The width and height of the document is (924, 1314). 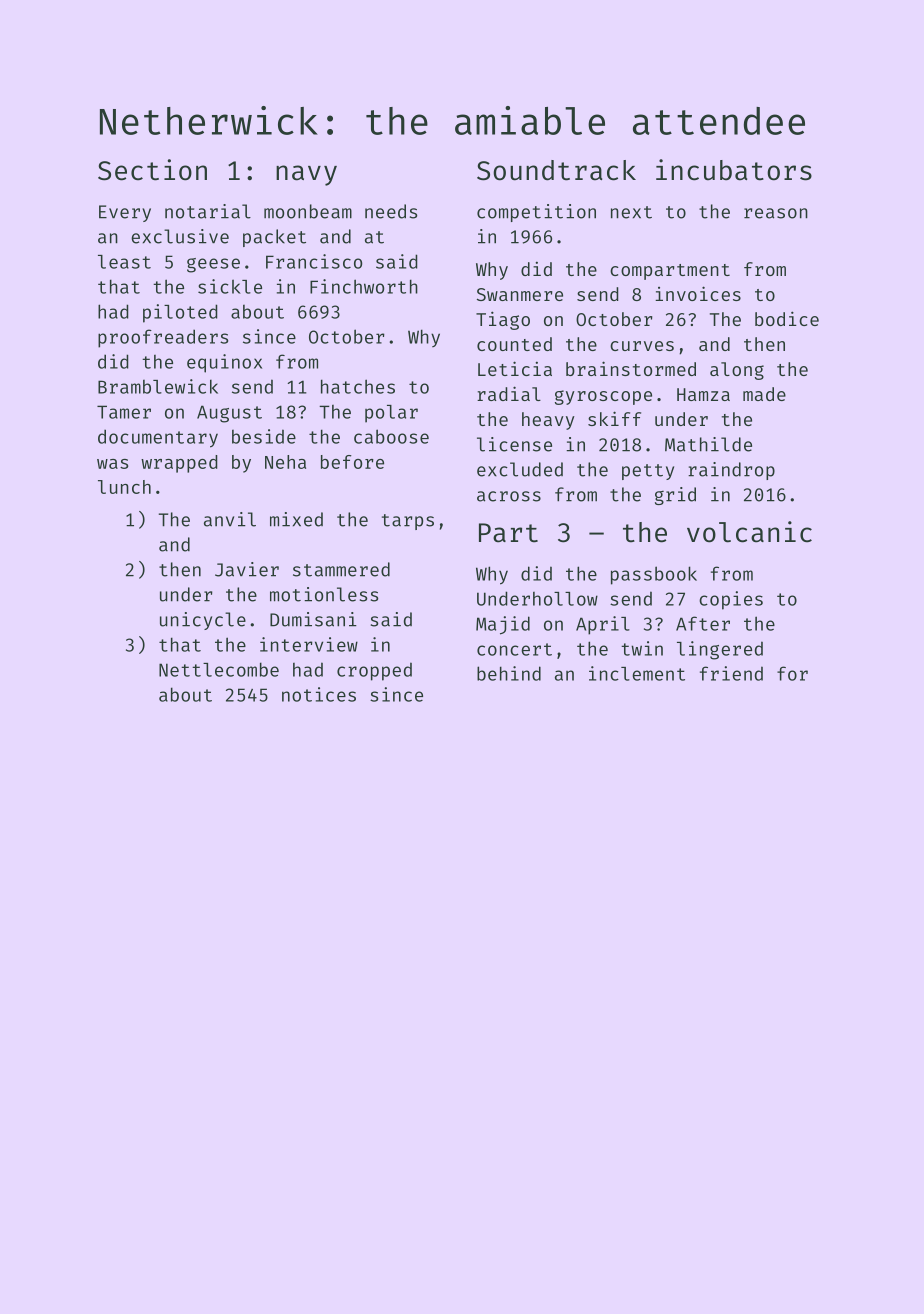 What do you see at coordinates (737, 371) in the document?
I see `along` at bounding box center [737, 371].
